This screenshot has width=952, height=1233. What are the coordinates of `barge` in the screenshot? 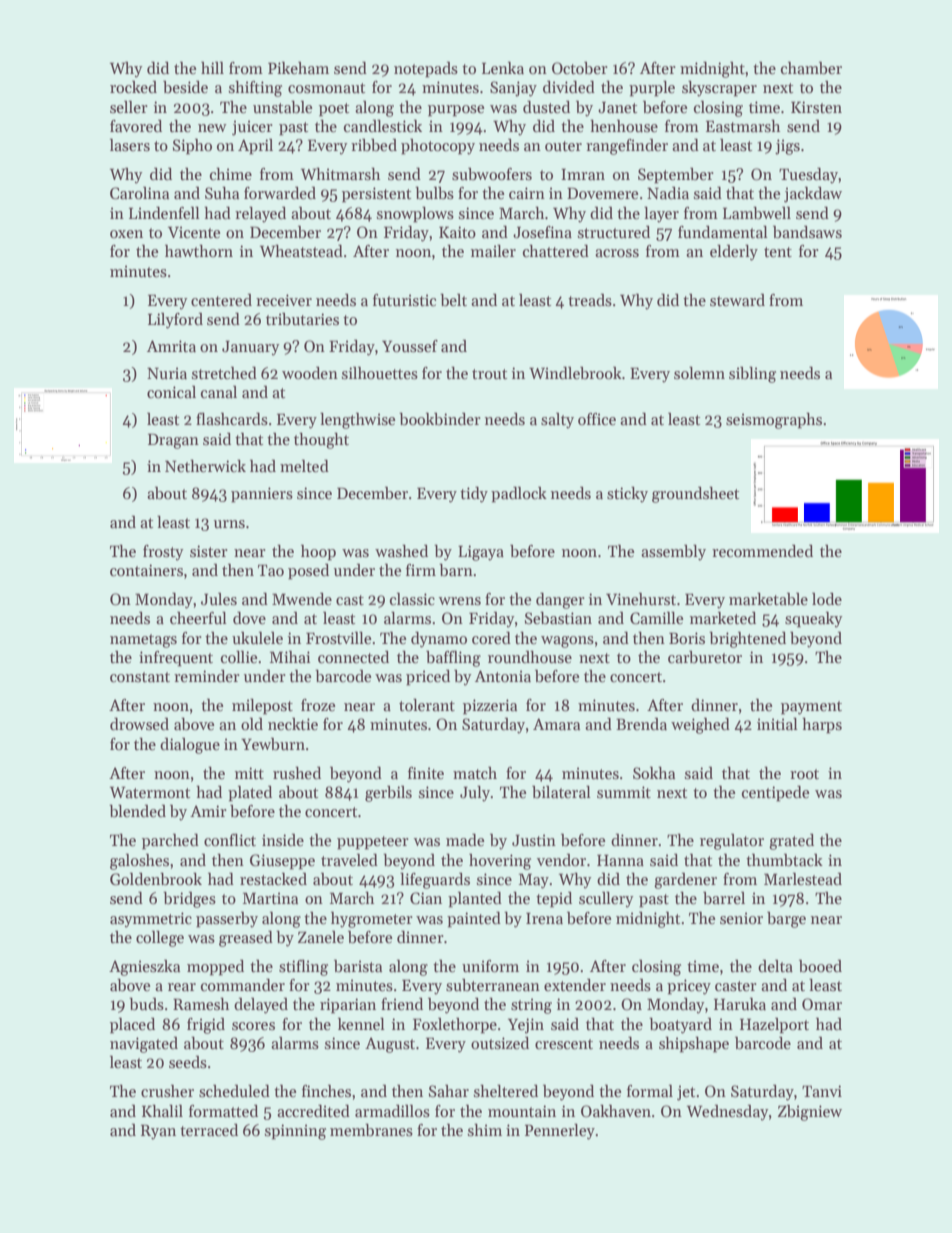 It's located at (786, 919).
